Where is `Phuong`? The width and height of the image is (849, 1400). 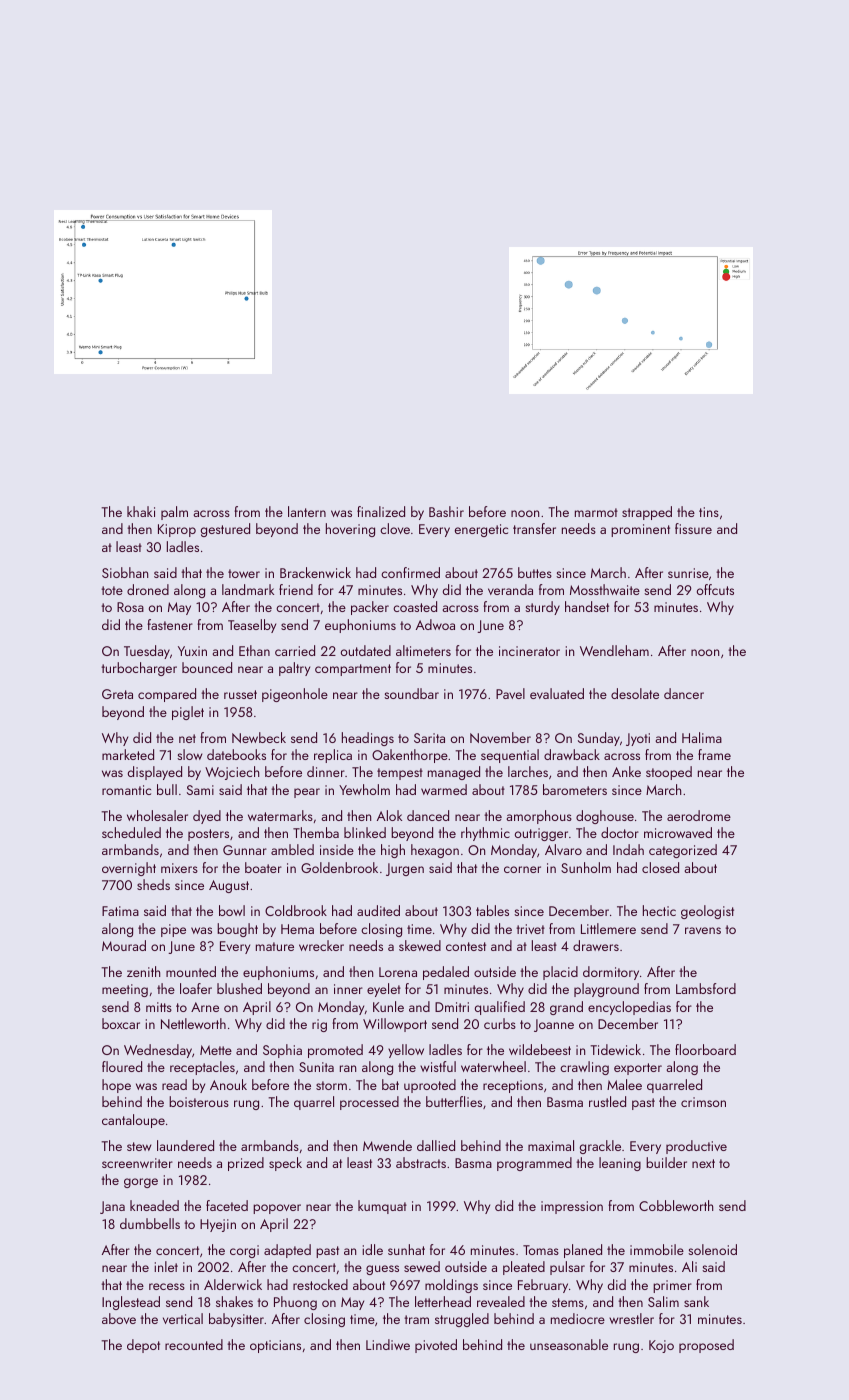 Phuong is located at coordinates (295, 1303).
